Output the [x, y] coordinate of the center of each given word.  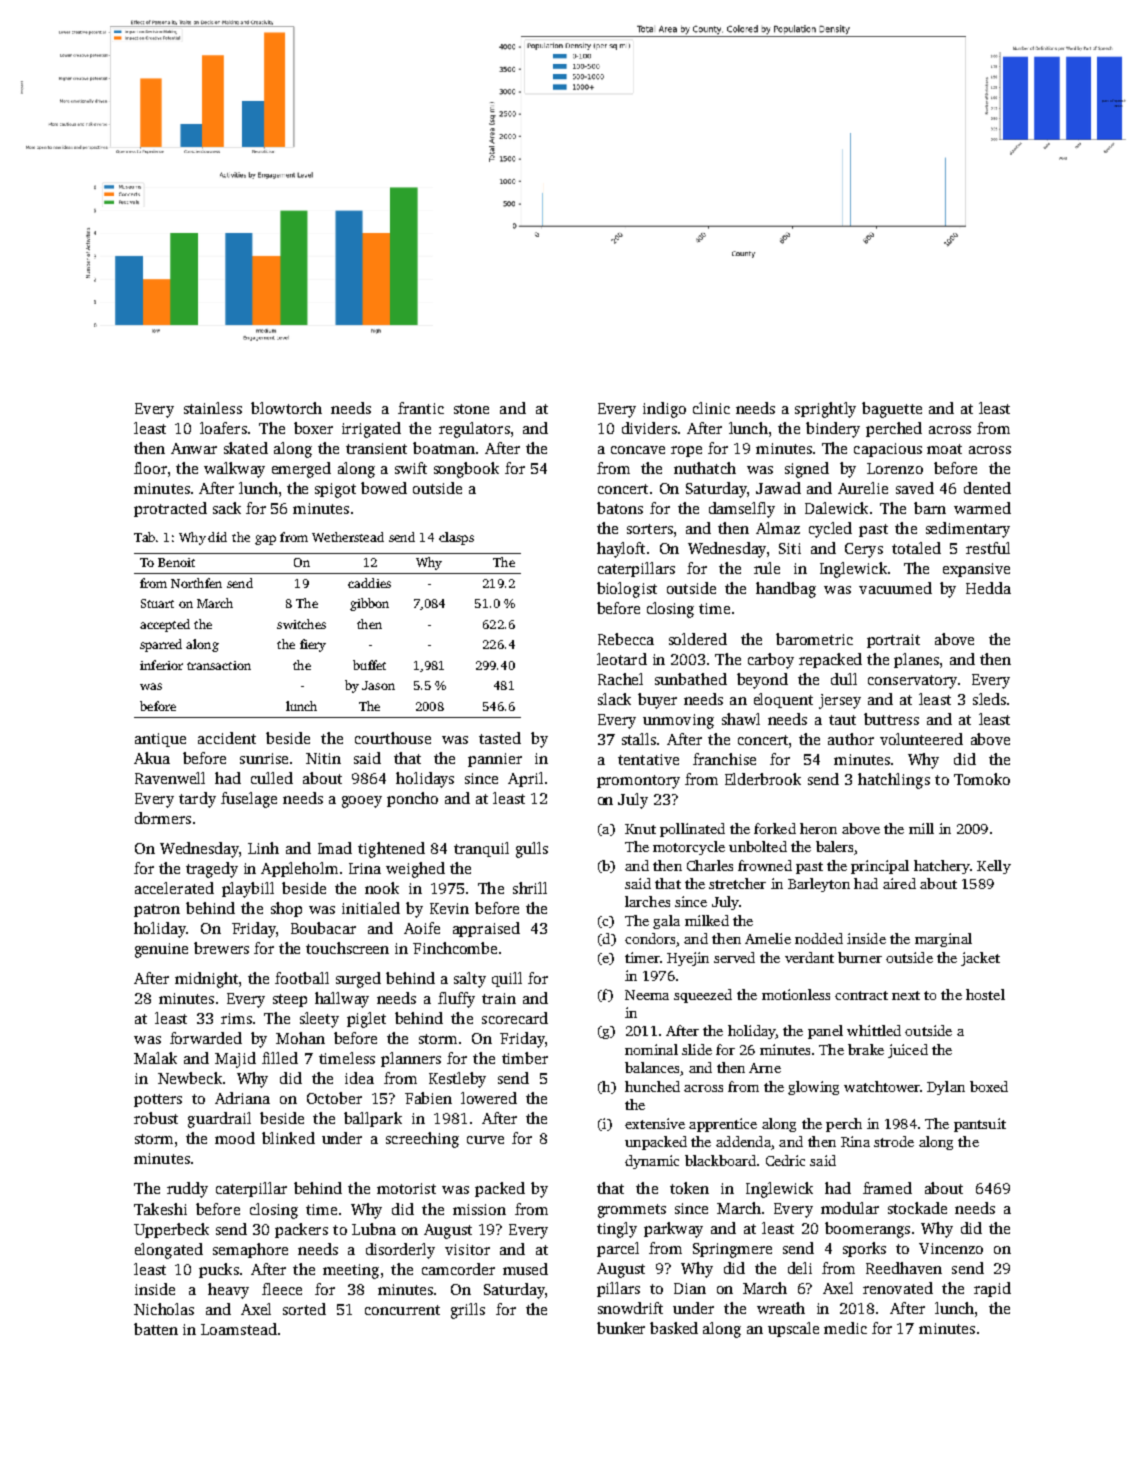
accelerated [174, 888]
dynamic [652, 1162]
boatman [444, 448]
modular [850, 1208]
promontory [638, 782]
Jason [378, 685]
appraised [486, 929]
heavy [228, 1291]
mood [235, 1138]
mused [525, 1269]
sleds [989, 699]
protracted [170, 509]
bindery [833, 430]
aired [899, 883]
